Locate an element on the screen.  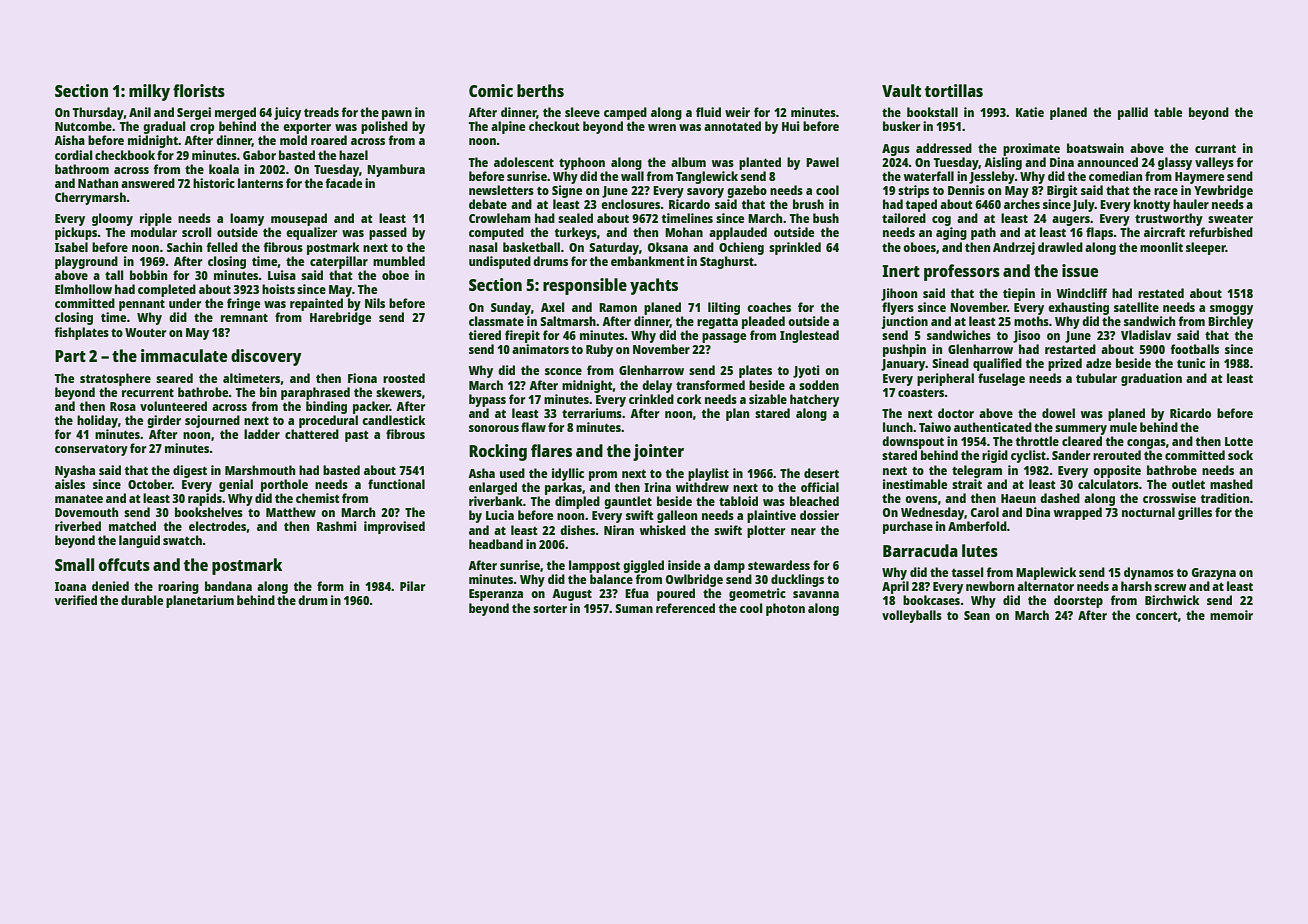
Wouter is located at coordinates (145, 332).
